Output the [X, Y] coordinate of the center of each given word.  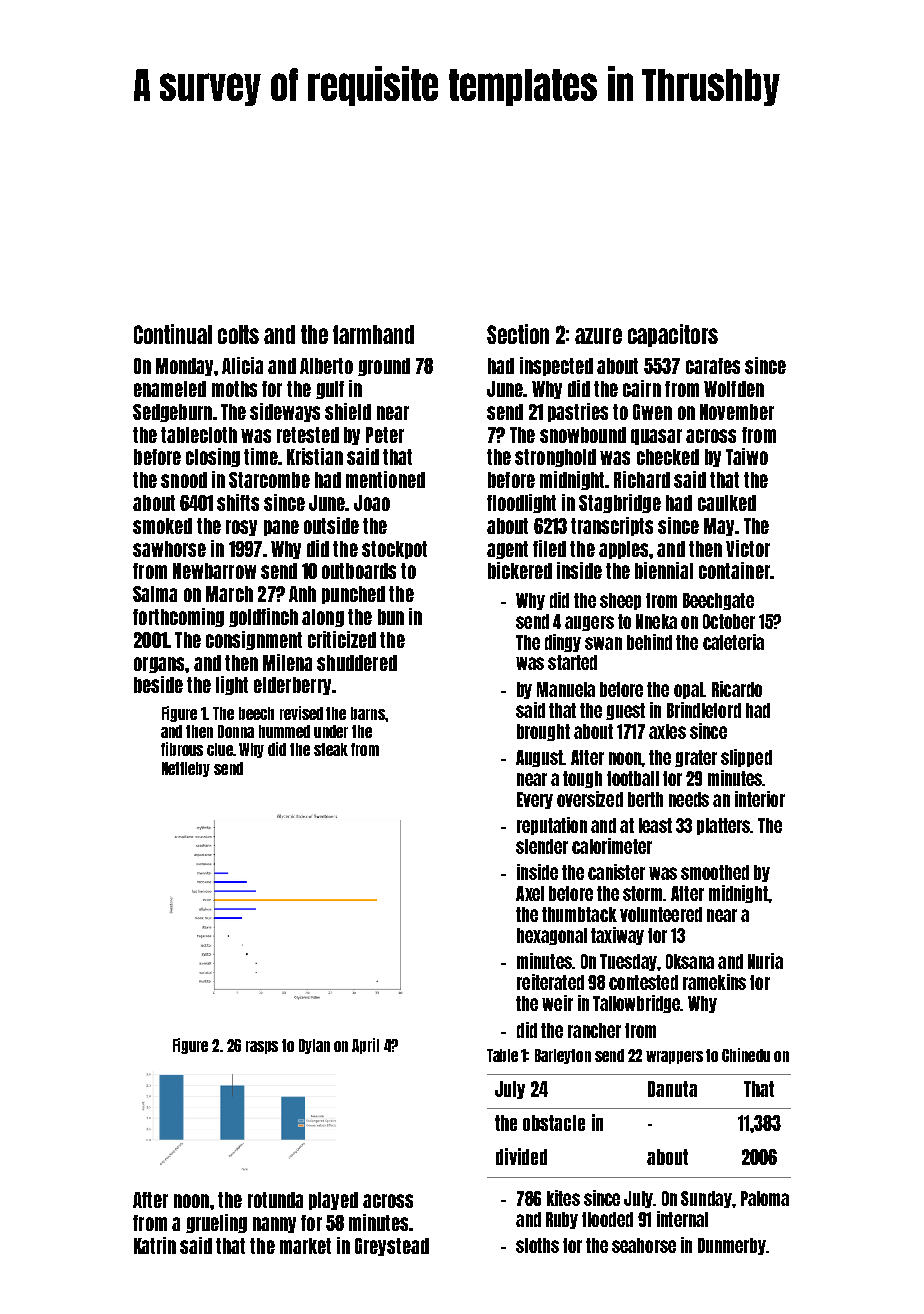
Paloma [765, 1198]
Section [518, 334]
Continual [173, 334]
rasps [262, 1047]
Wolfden [734, 389]
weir [557, 1003]
